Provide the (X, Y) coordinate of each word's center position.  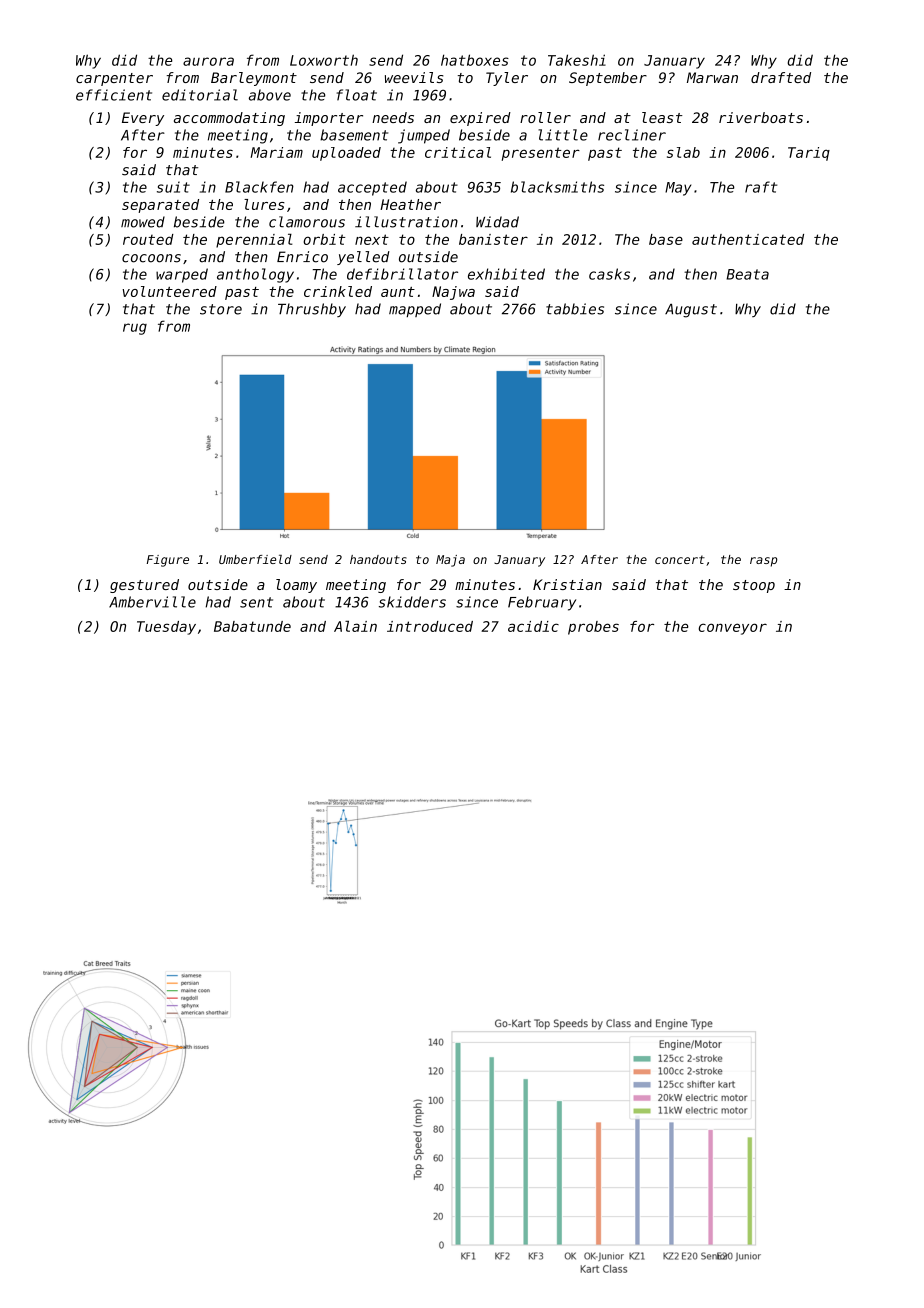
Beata (747, 274)
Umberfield (255, 559)
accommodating (229, 119)
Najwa (453, 293)
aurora (208, 61)
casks (609, 274)
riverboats (761, 117)
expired (480, 119)
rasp (763, 562)
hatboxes (475, 60)
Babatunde (252, 626)
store (221, 309)
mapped (415, 310)
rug (135, 329)
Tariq (809, 154)
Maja (450, 561)
